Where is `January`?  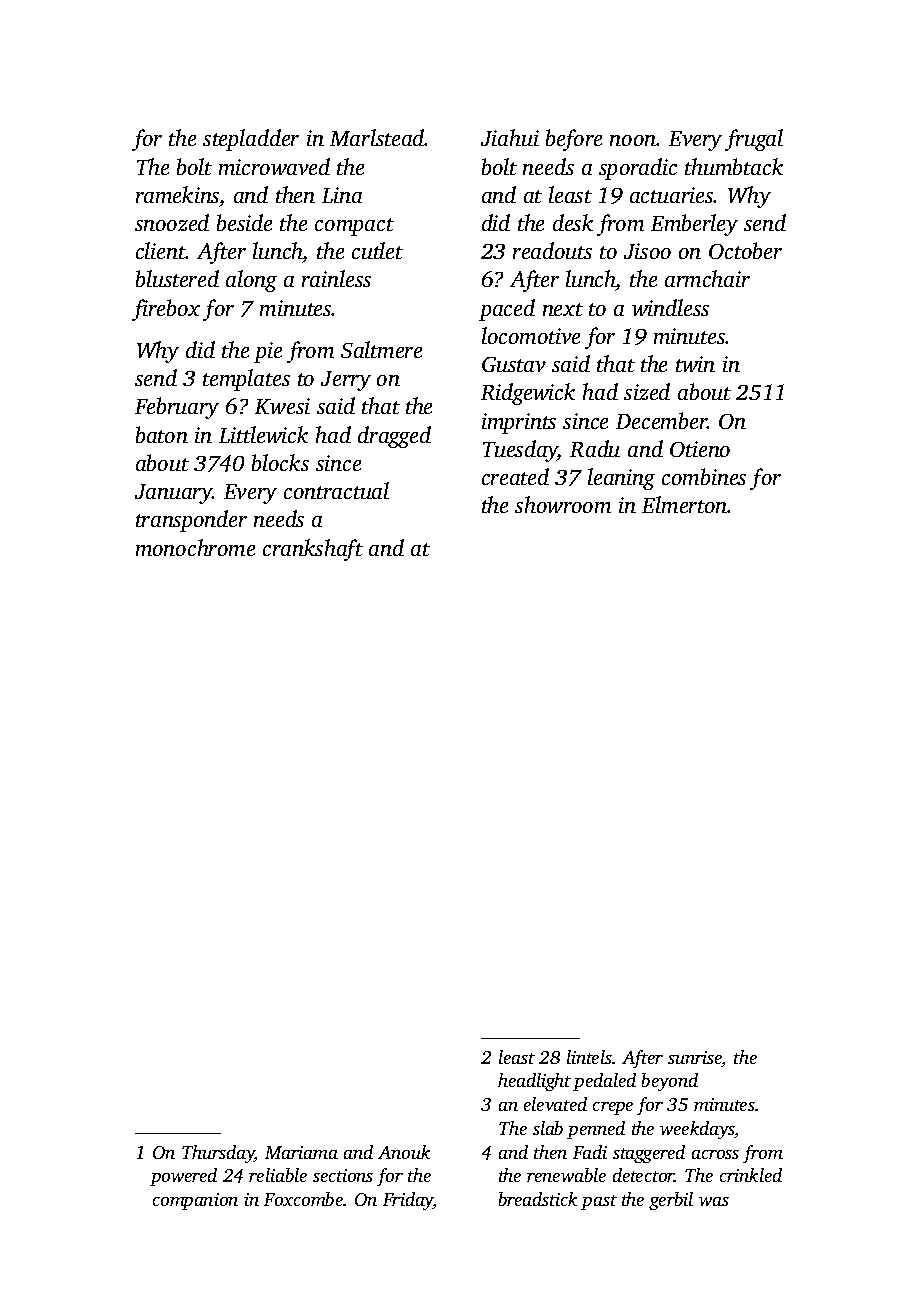
January is located at coordinates (174, 494).
